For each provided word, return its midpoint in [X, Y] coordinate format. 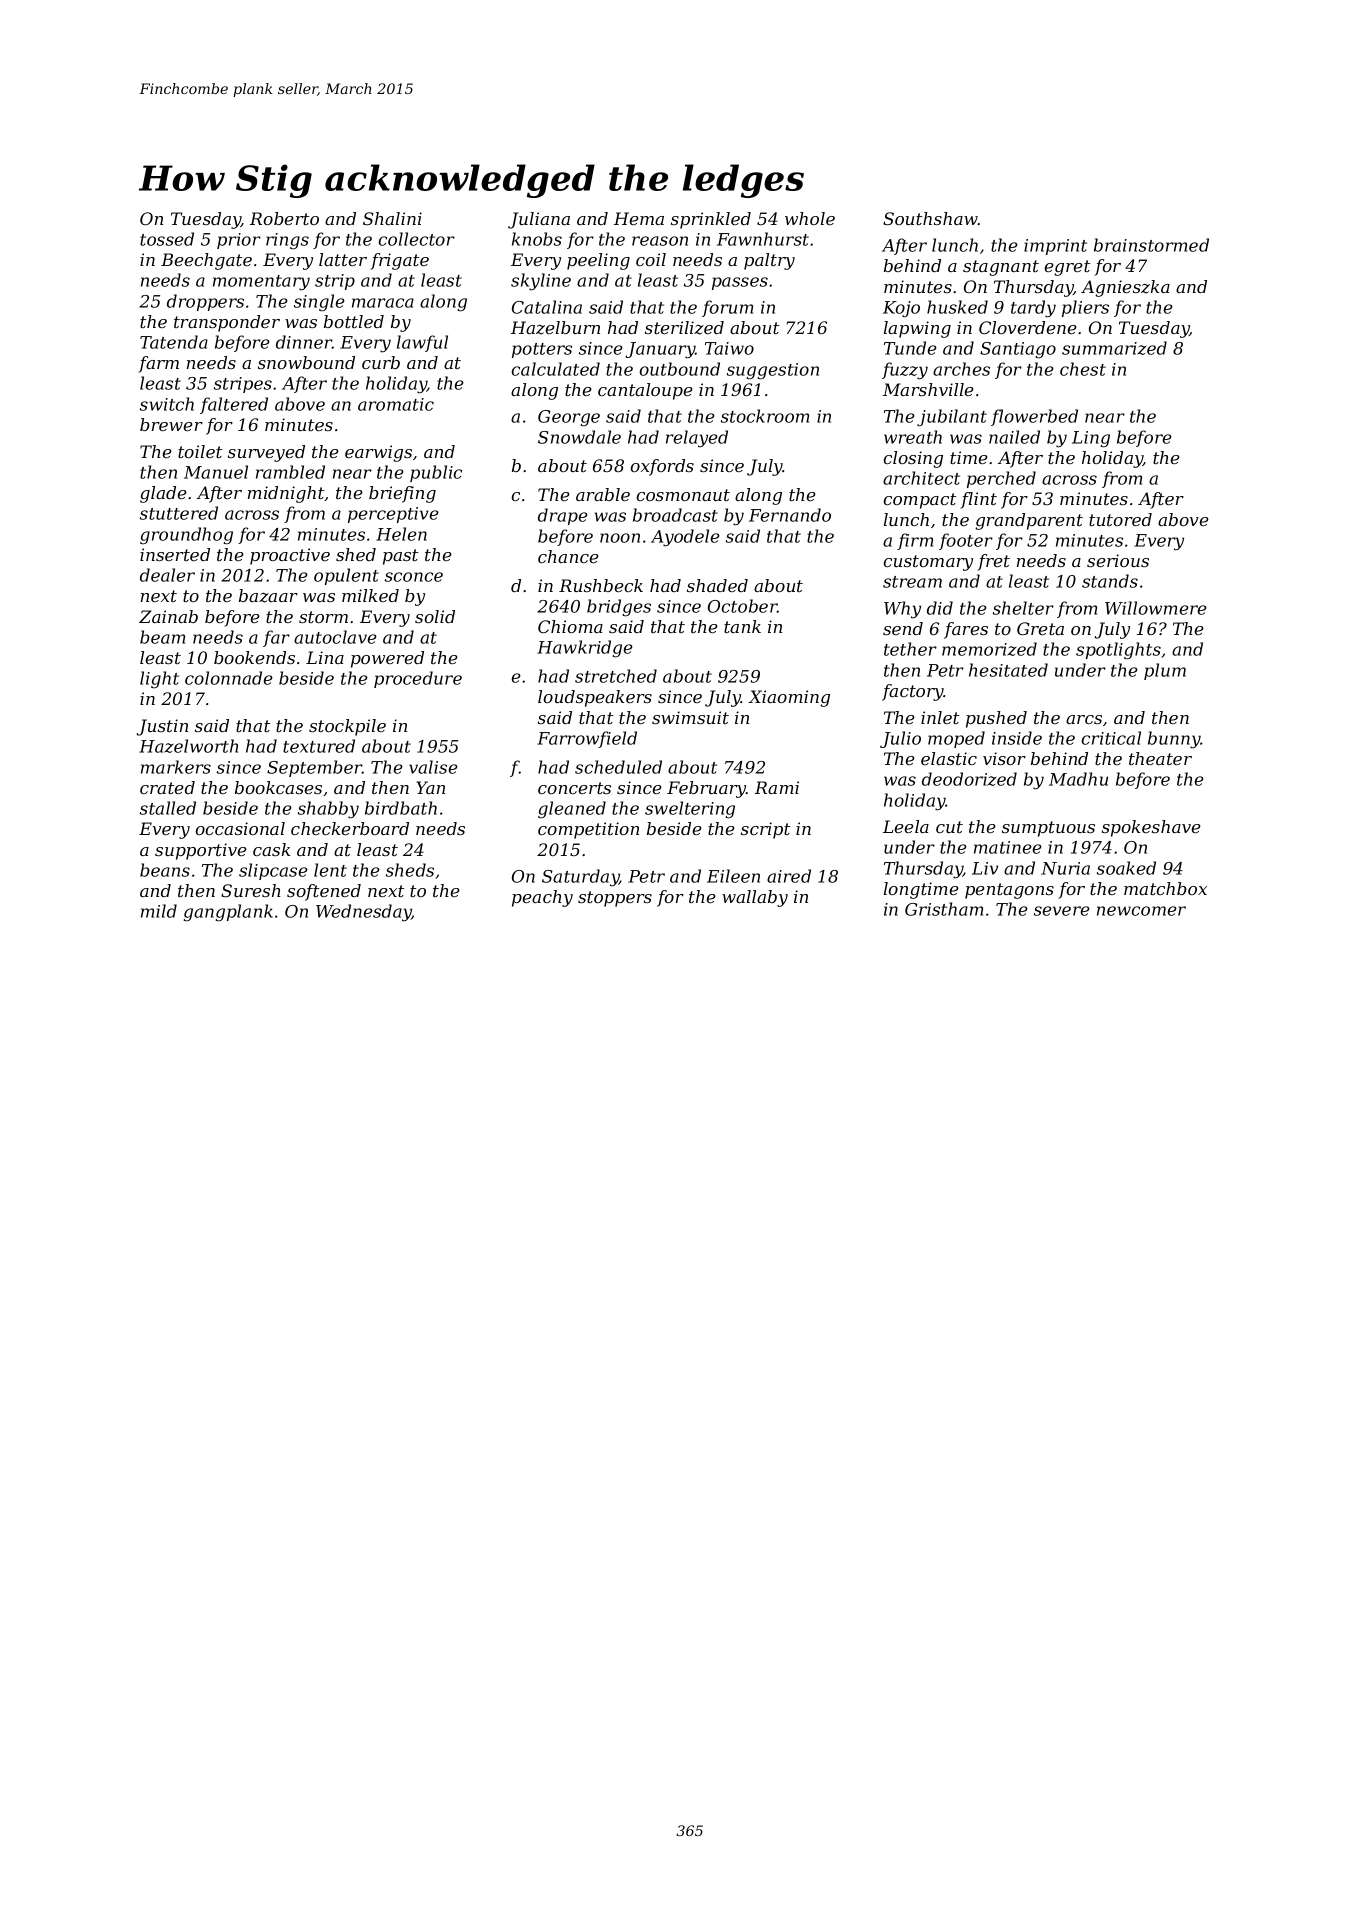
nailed [1014, 437]
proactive [290, 556]
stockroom [765, 416]
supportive [201, 851]
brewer [171, 424]
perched [1001, 479]
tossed [167, 239]
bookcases [278, 787]
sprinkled [711, 220]
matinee [1008, 847]
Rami [777, 787]
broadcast [675, 515]
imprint [1055, 247]
